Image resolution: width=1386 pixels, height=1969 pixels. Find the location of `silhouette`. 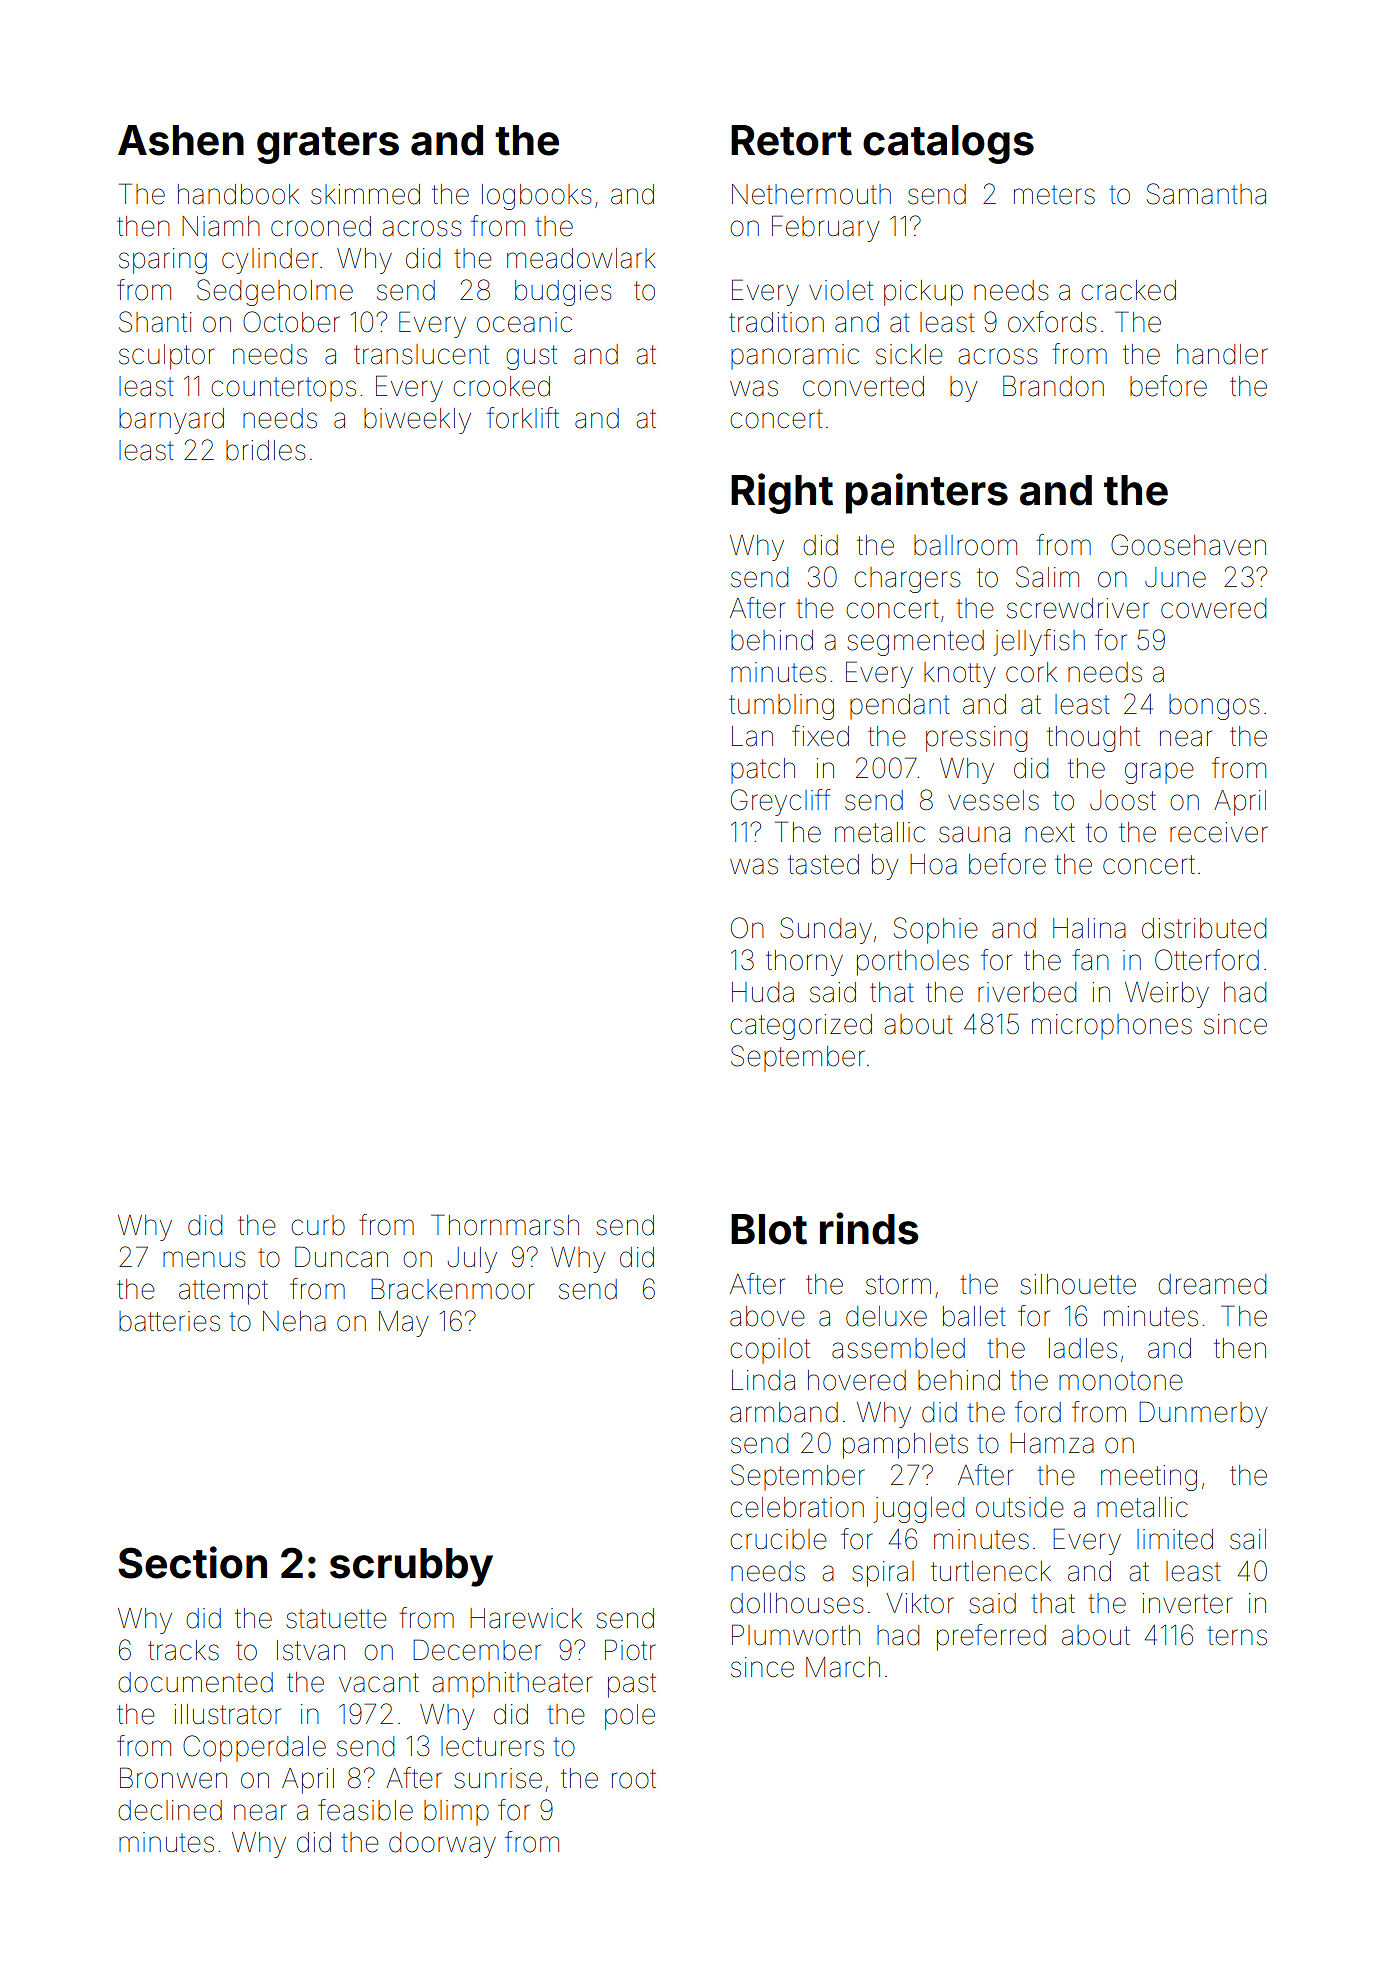

silhouette is located at coordinates (1078, 1284).
